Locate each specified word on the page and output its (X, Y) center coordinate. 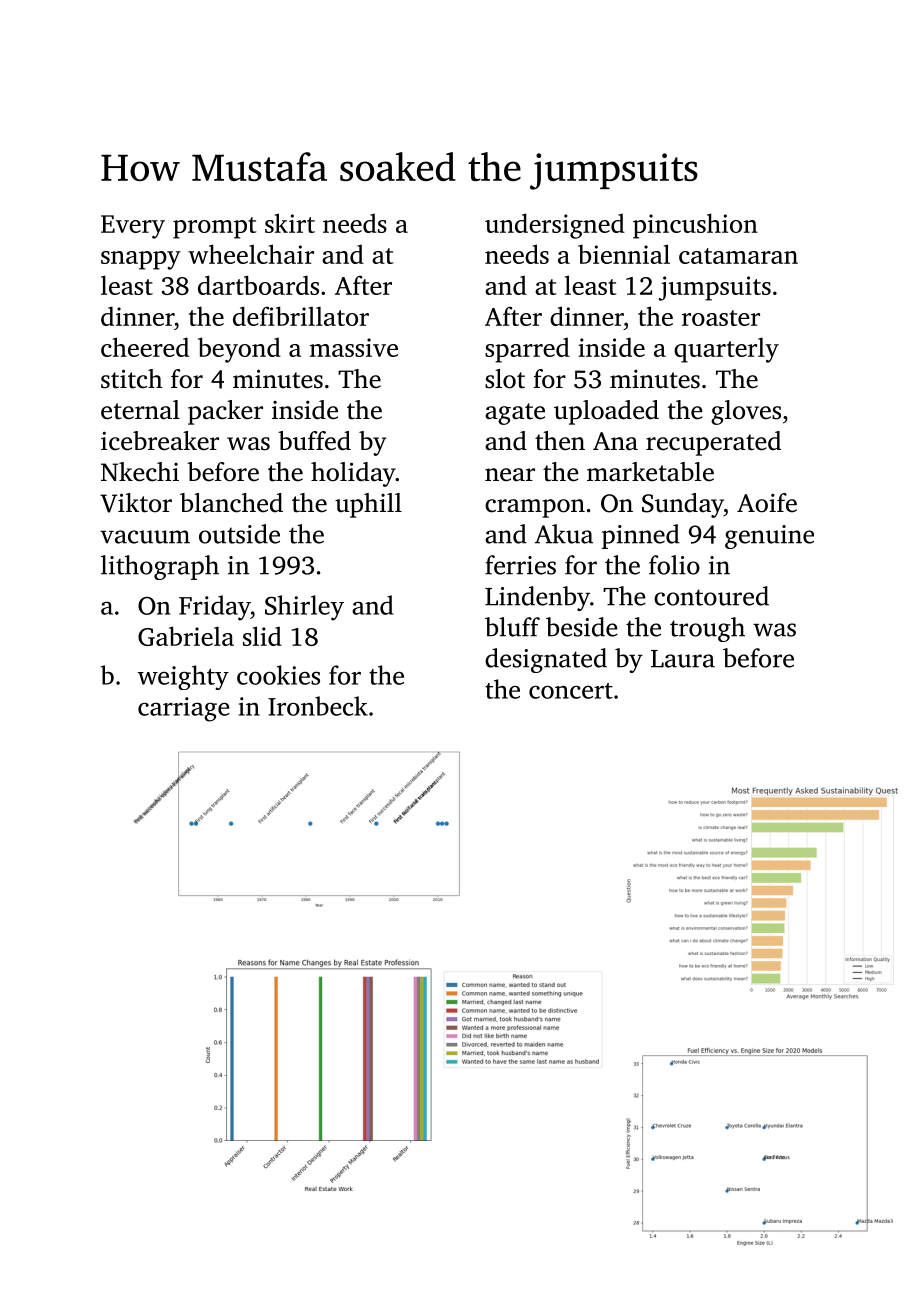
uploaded (606, 412)
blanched (231, 503)
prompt (215, 228)
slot (505, 379)
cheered (145, 347)
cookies (278, 675)
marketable (650, 472)
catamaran (738, 256)
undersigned (555, 226)
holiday (353, 474)
